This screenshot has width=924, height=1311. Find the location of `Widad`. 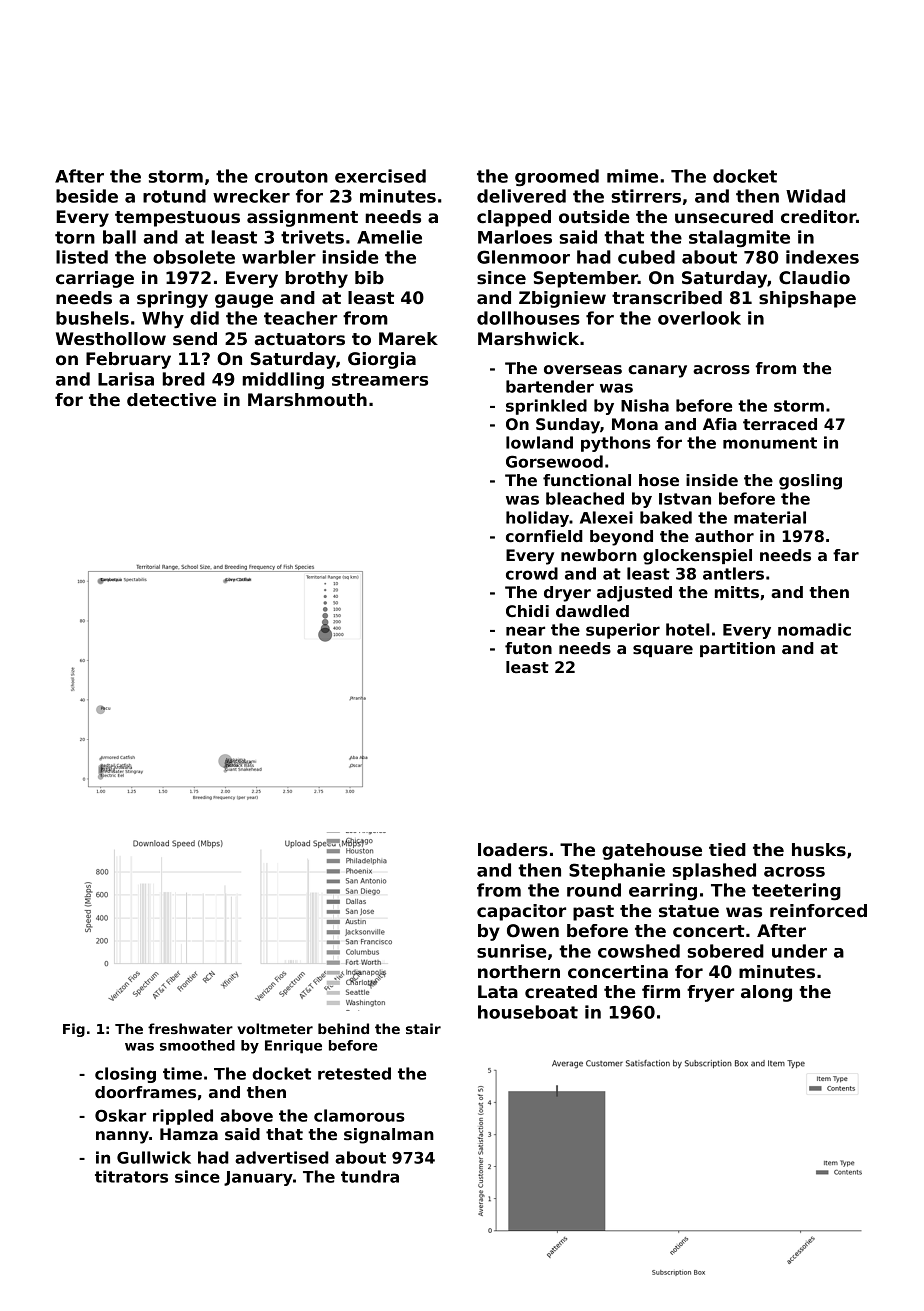

Widad is located at coordinates (815, 196).
